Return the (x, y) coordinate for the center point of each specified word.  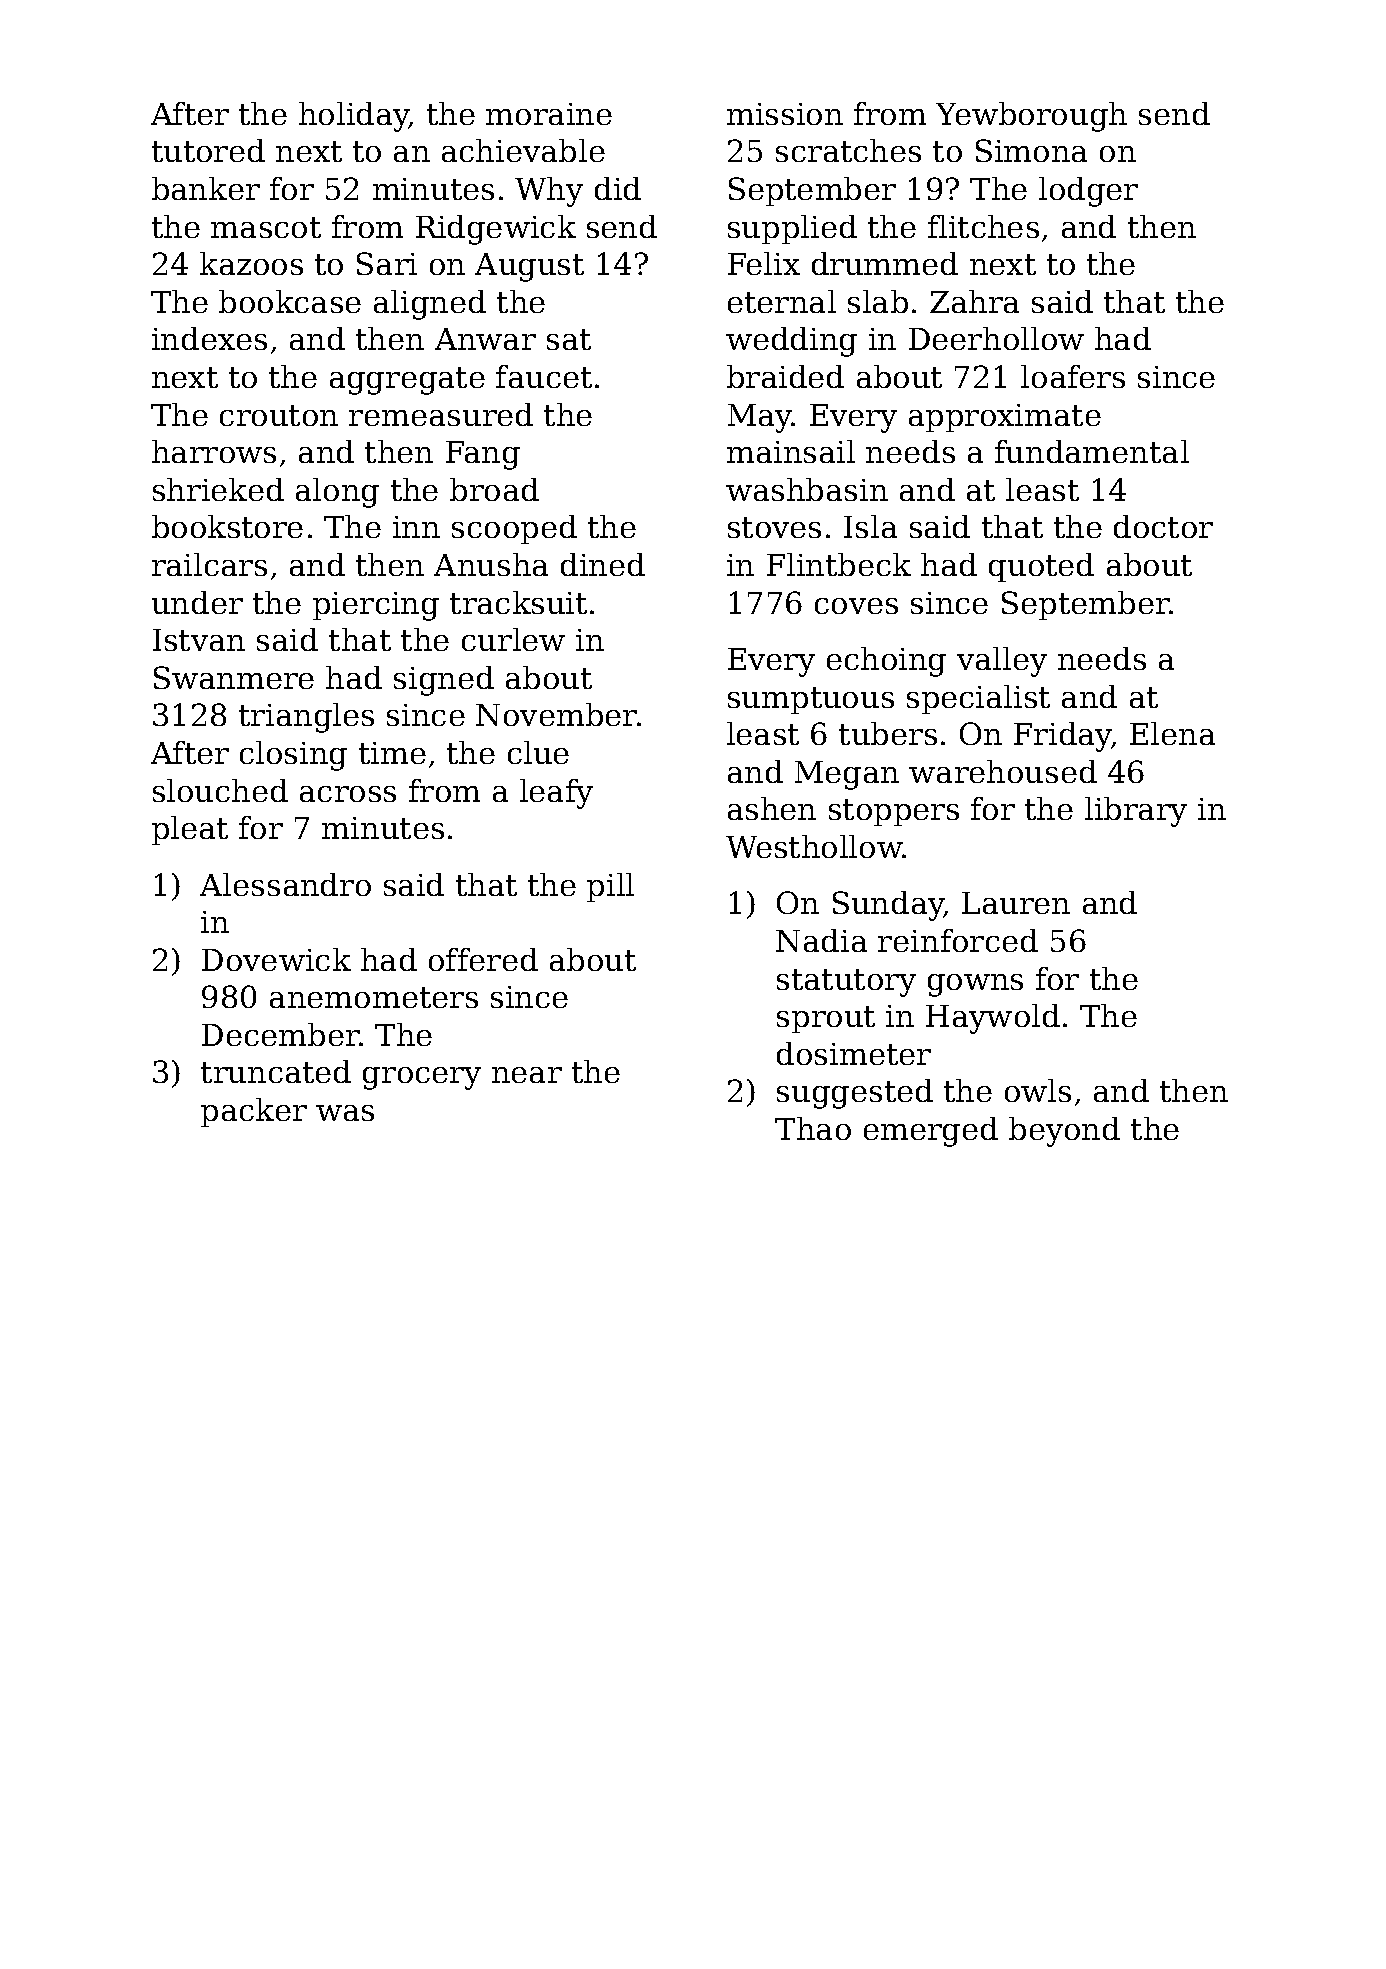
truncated (276, 1071)
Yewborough (1031, 117)
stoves (774, 527)
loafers (1073, 376)
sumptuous (811, 700)
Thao (813, 1128)
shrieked (218, 489)
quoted (1041, 567)
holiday (354, 117)
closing (293, 756)
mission (785, 114)
